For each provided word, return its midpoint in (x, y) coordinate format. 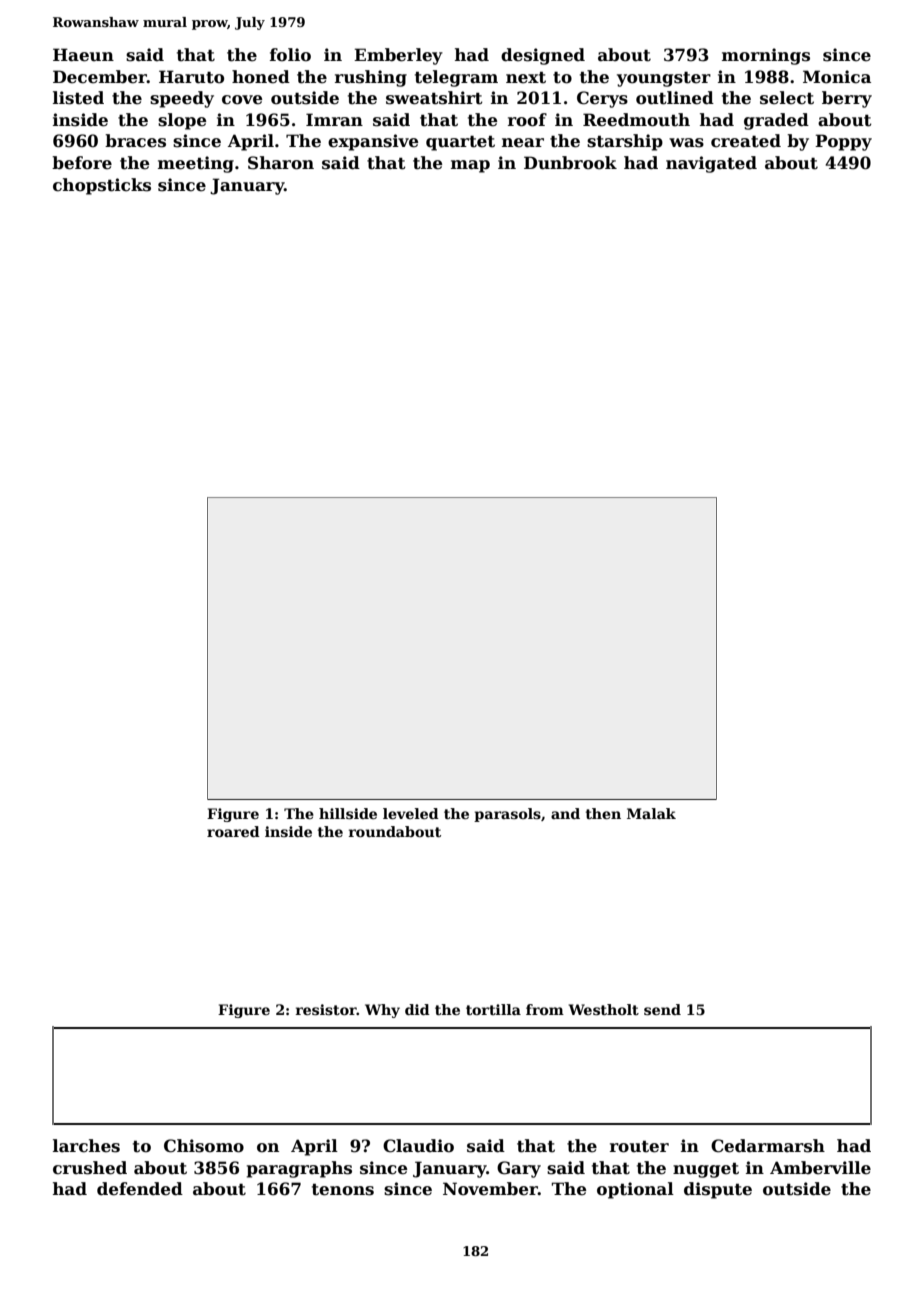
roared (233, 831)
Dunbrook (570, 163)
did (417, 1009)
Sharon (281, 163)
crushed (90, 1168)
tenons (343, 1189)
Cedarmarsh (768, 1146)
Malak (651, 813)
